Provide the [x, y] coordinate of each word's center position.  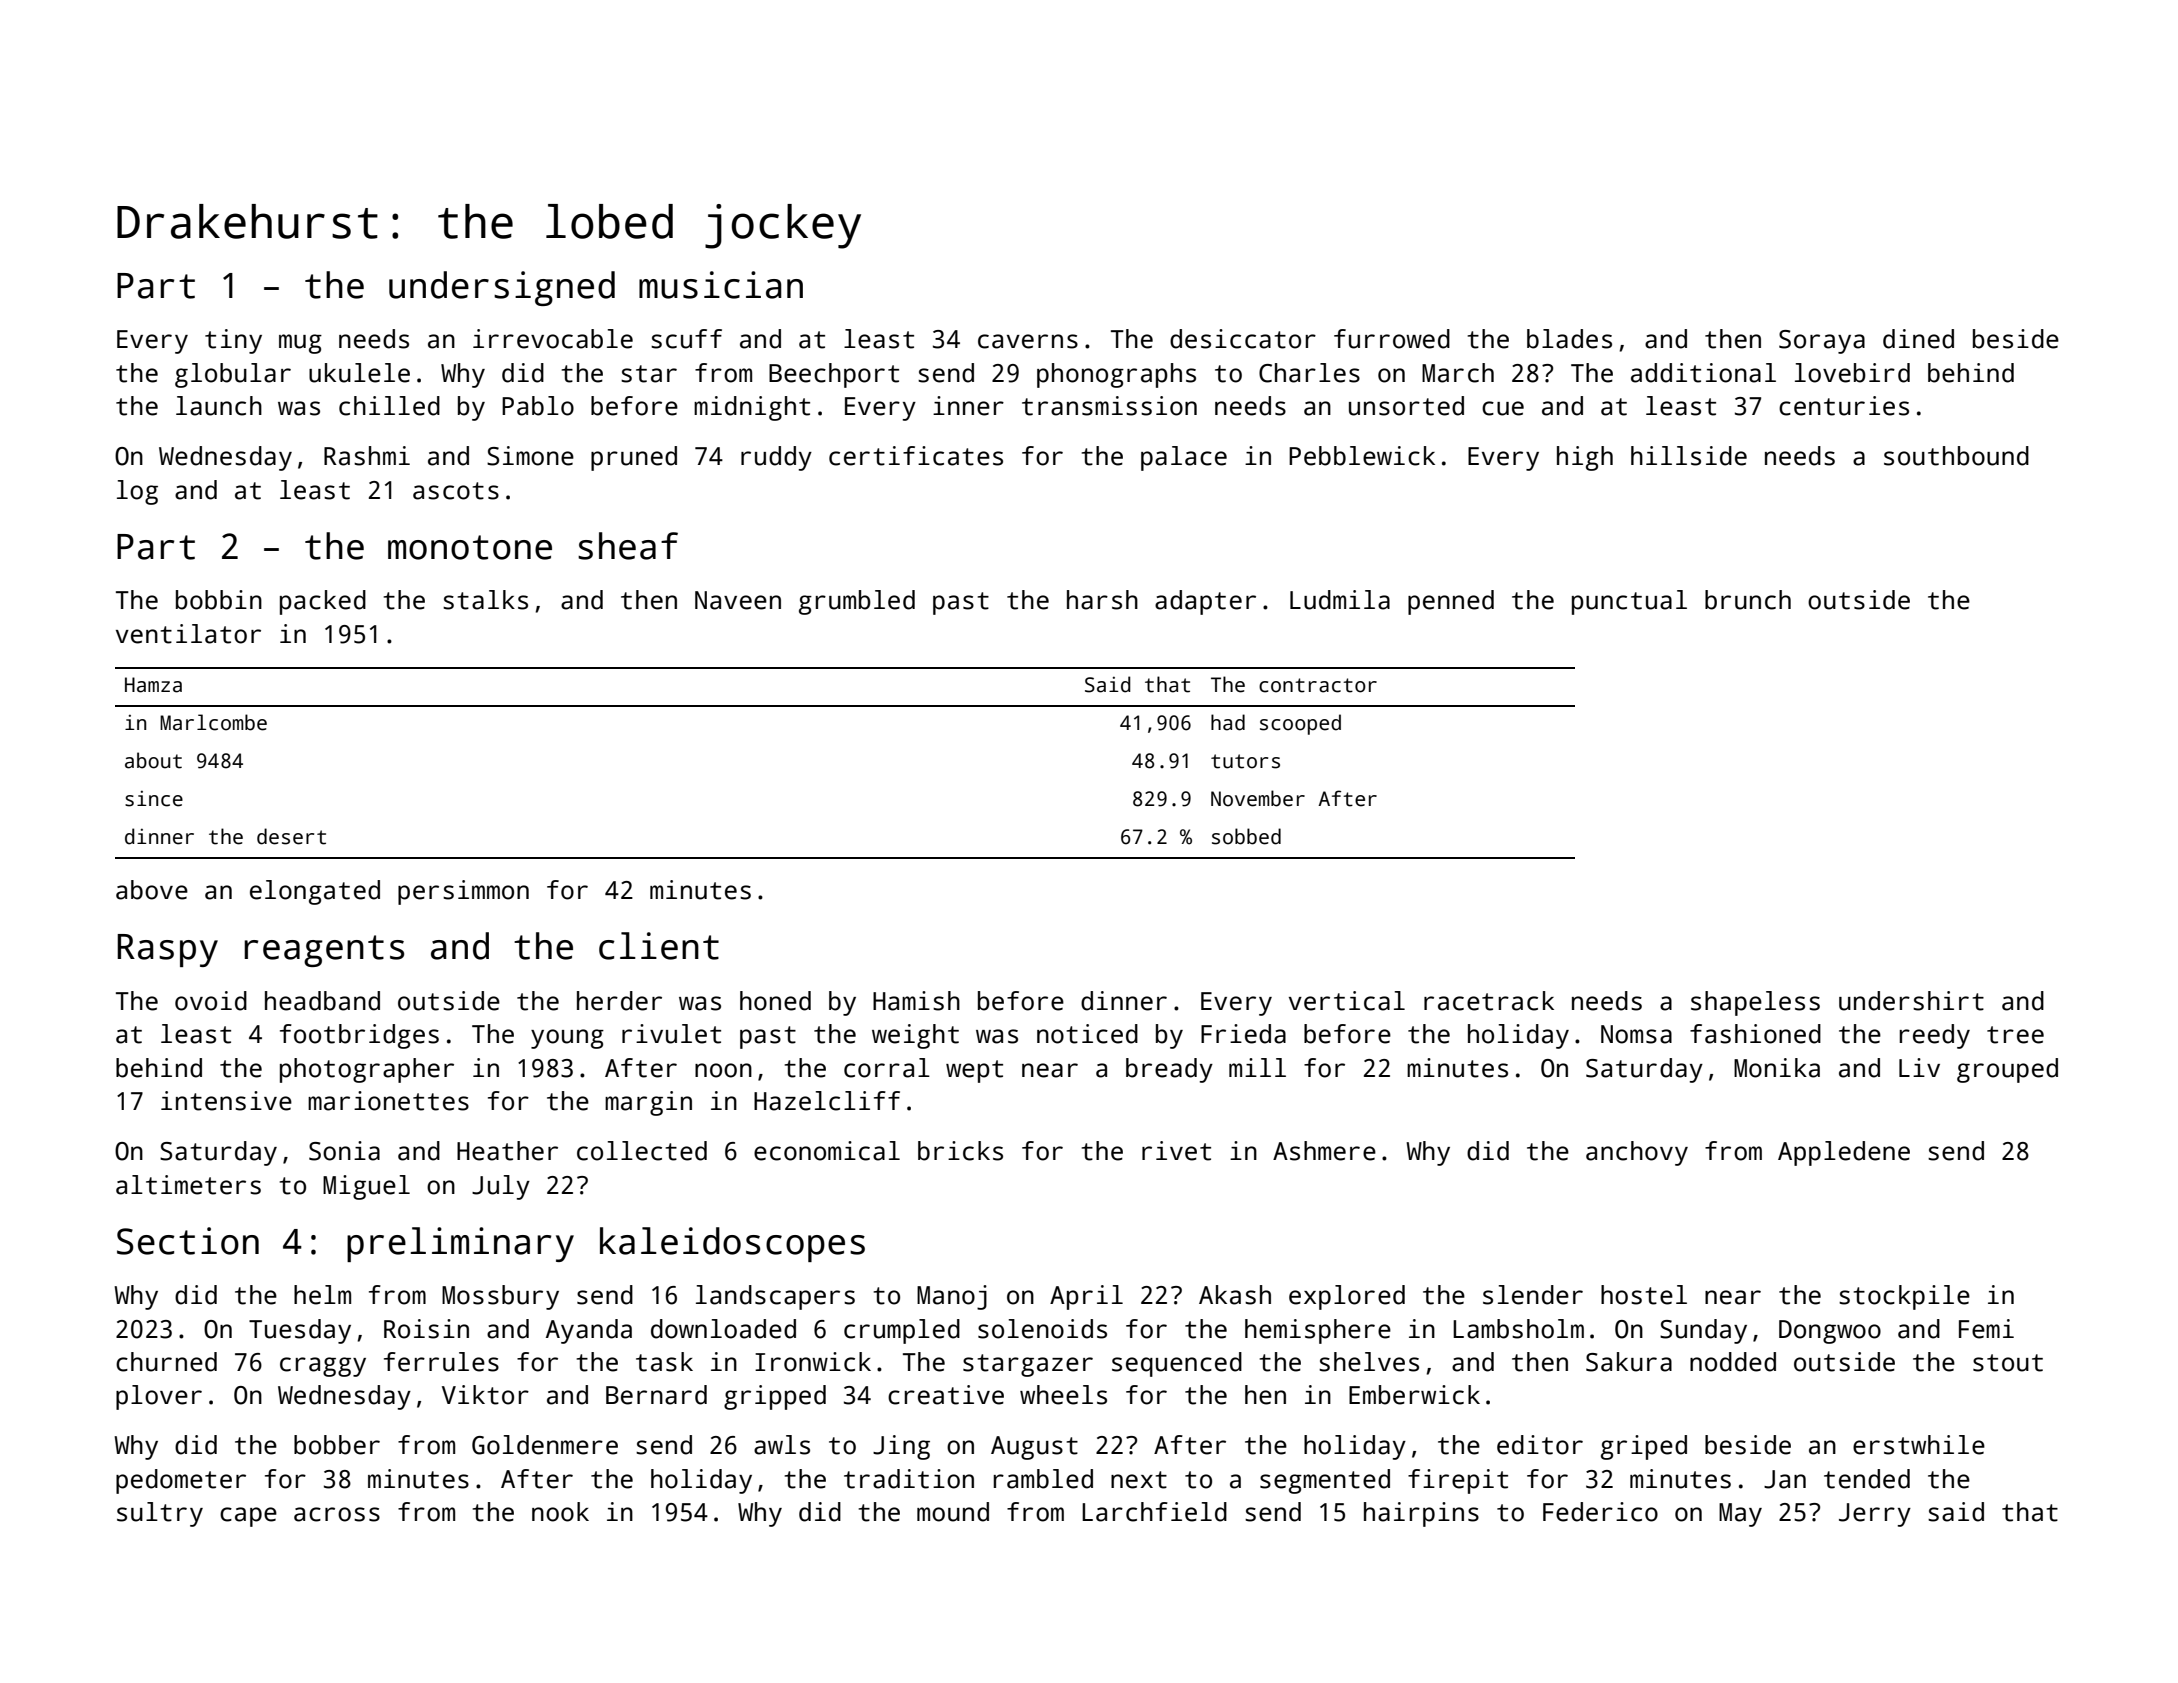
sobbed [1246, 836]
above [152, 890]
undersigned [502, 288]
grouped [2007, 1070]
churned [166, 1362]
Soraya [1822, 342]
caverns [1028, 341]
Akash [1235, 1295]
